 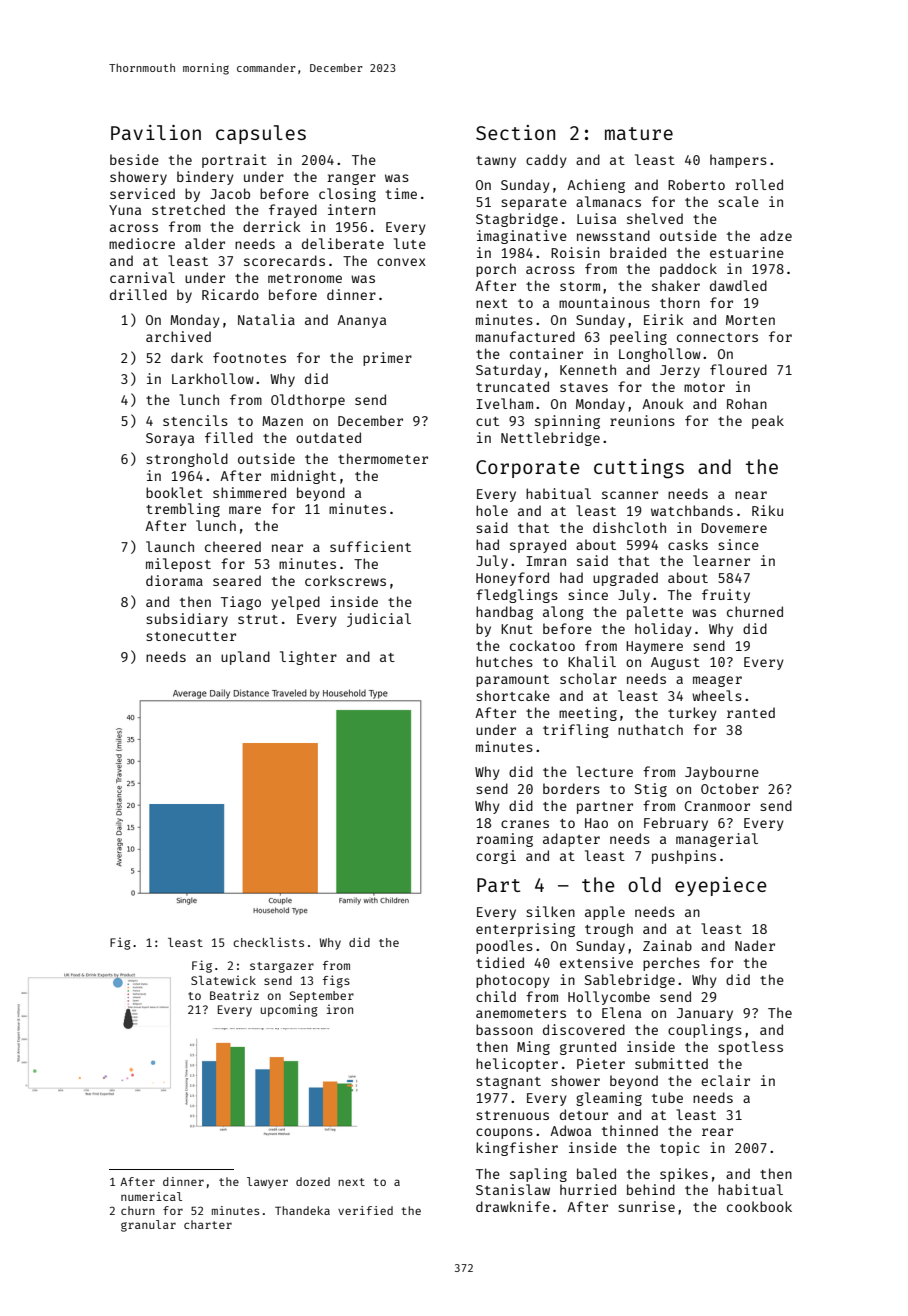 What do you see at coordinates (148, 1226) in the document?
I see `granular` at bounding box center [148, 1226].
